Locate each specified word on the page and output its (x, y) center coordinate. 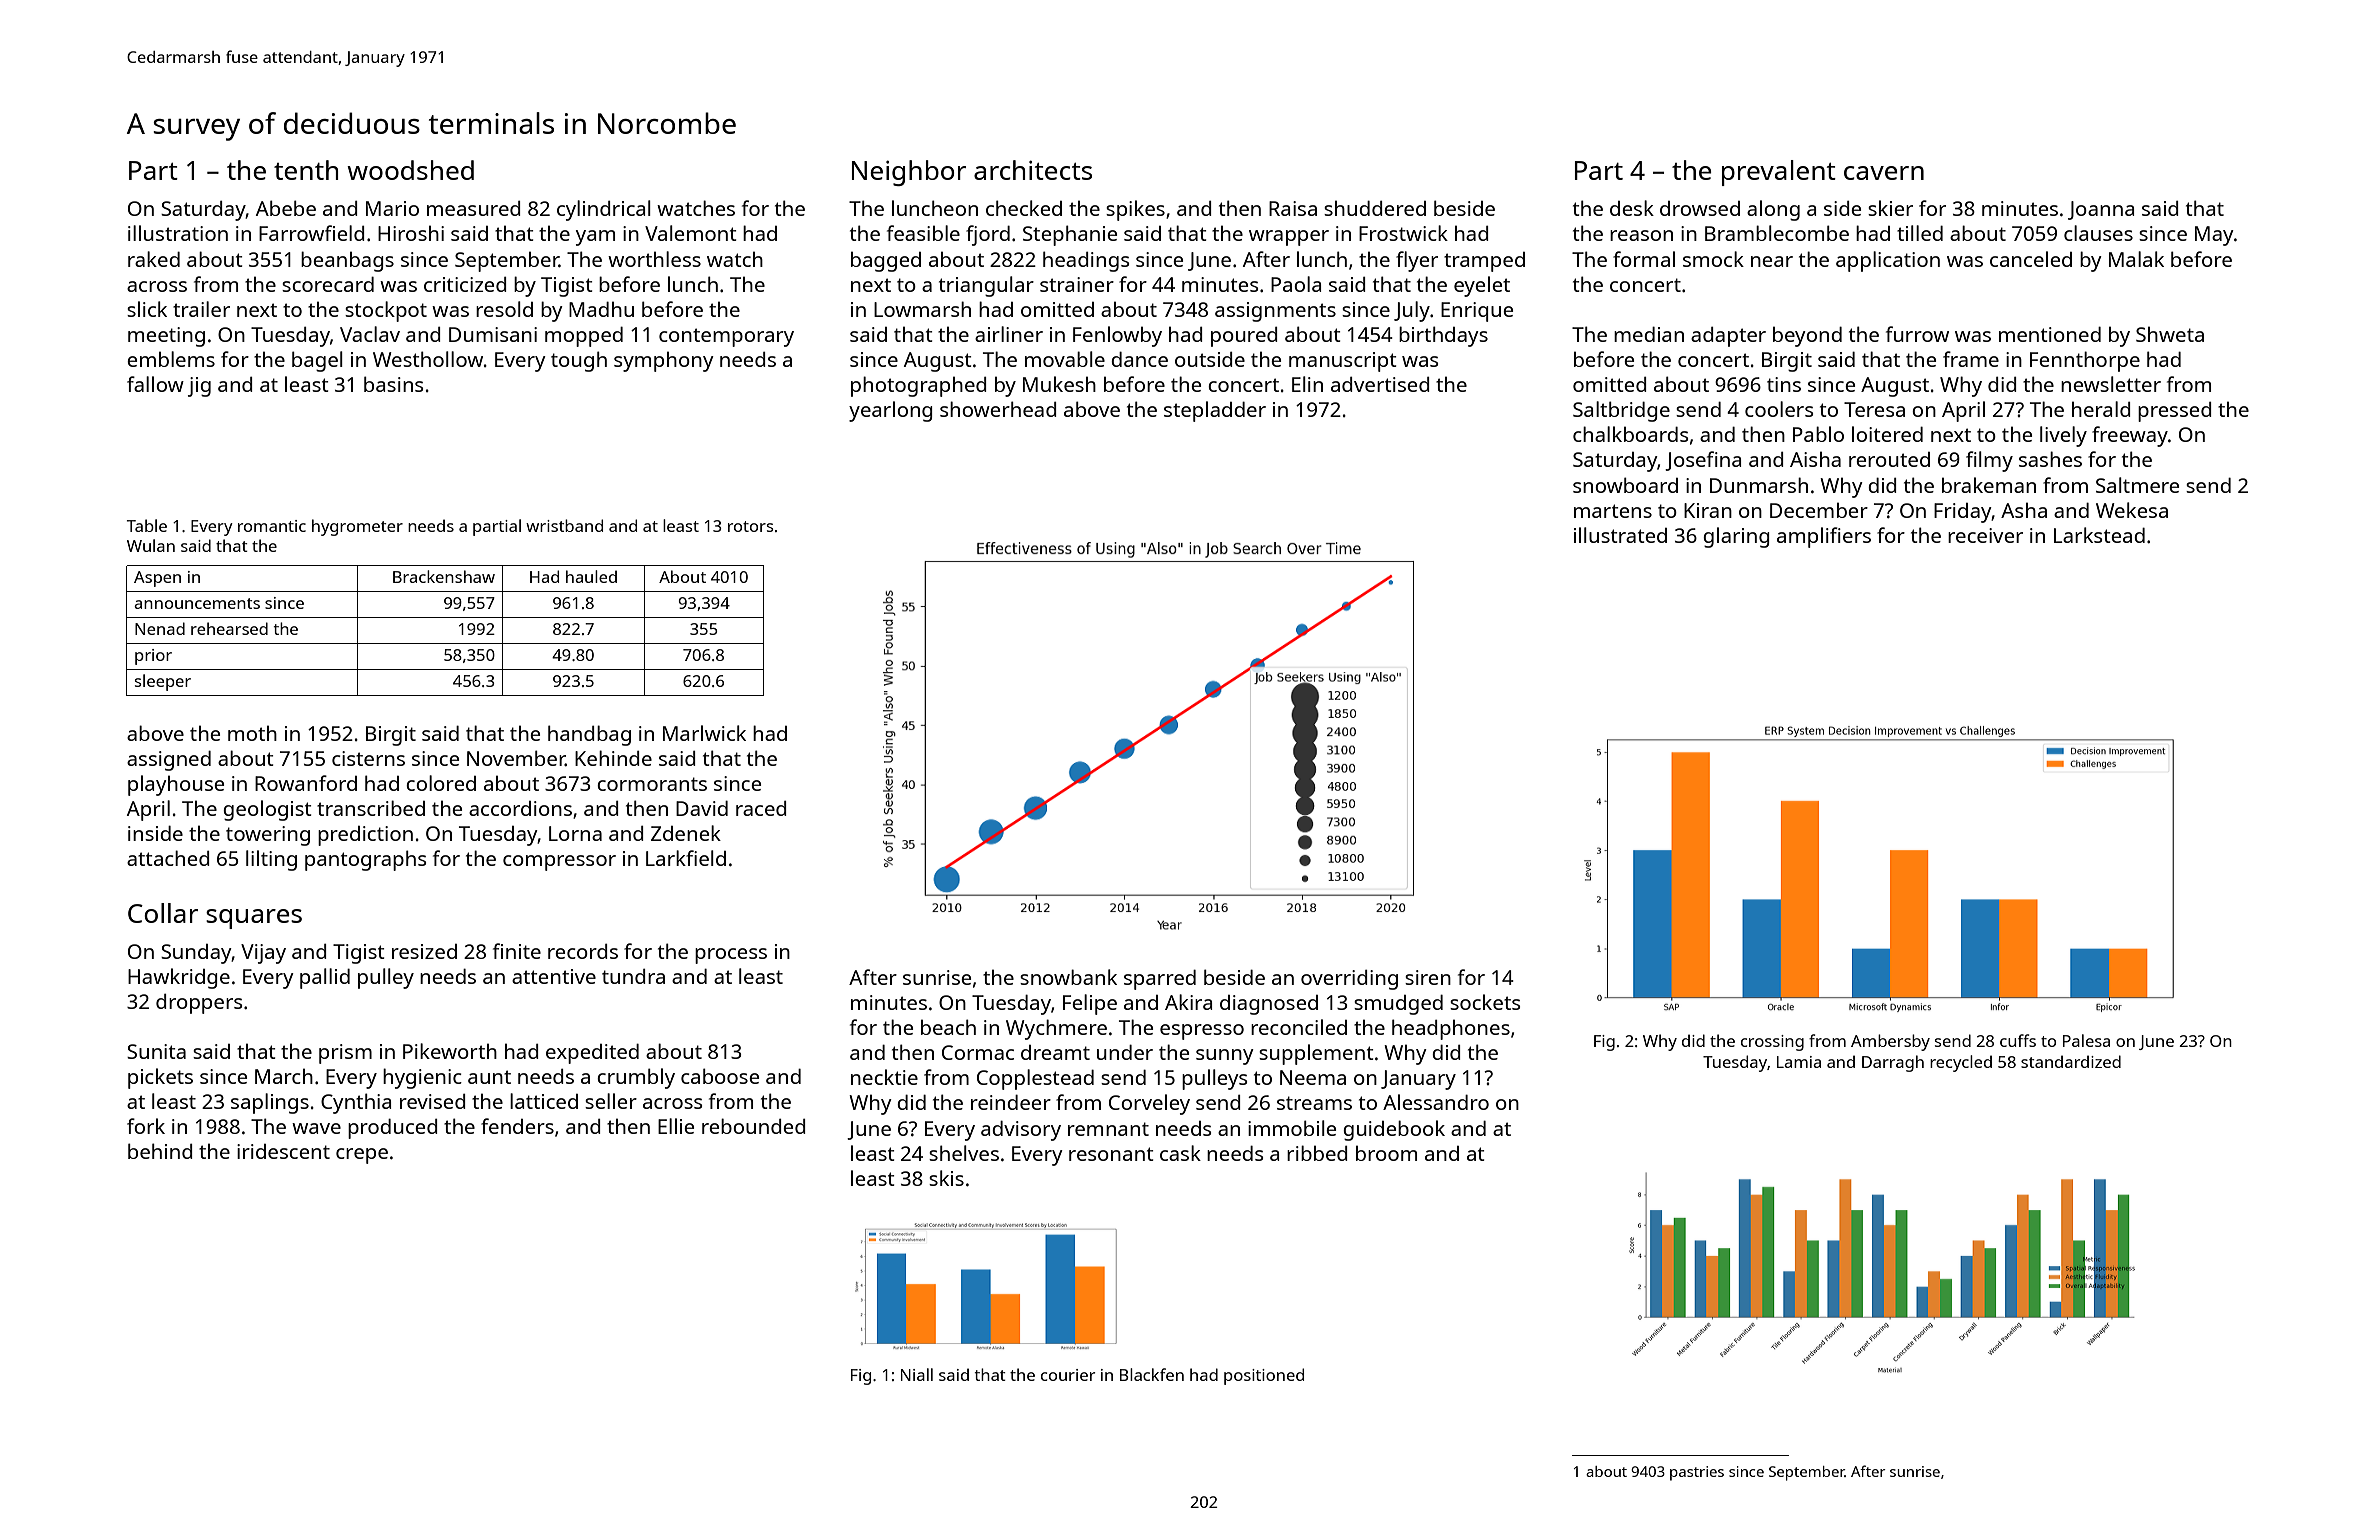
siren (1428, 977)
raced (761, 808)
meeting (166, 337)
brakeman (1989, 485)
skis (946, 1178)
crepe (362, 1156)
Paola (1296, 284)
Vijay (263, 954)
